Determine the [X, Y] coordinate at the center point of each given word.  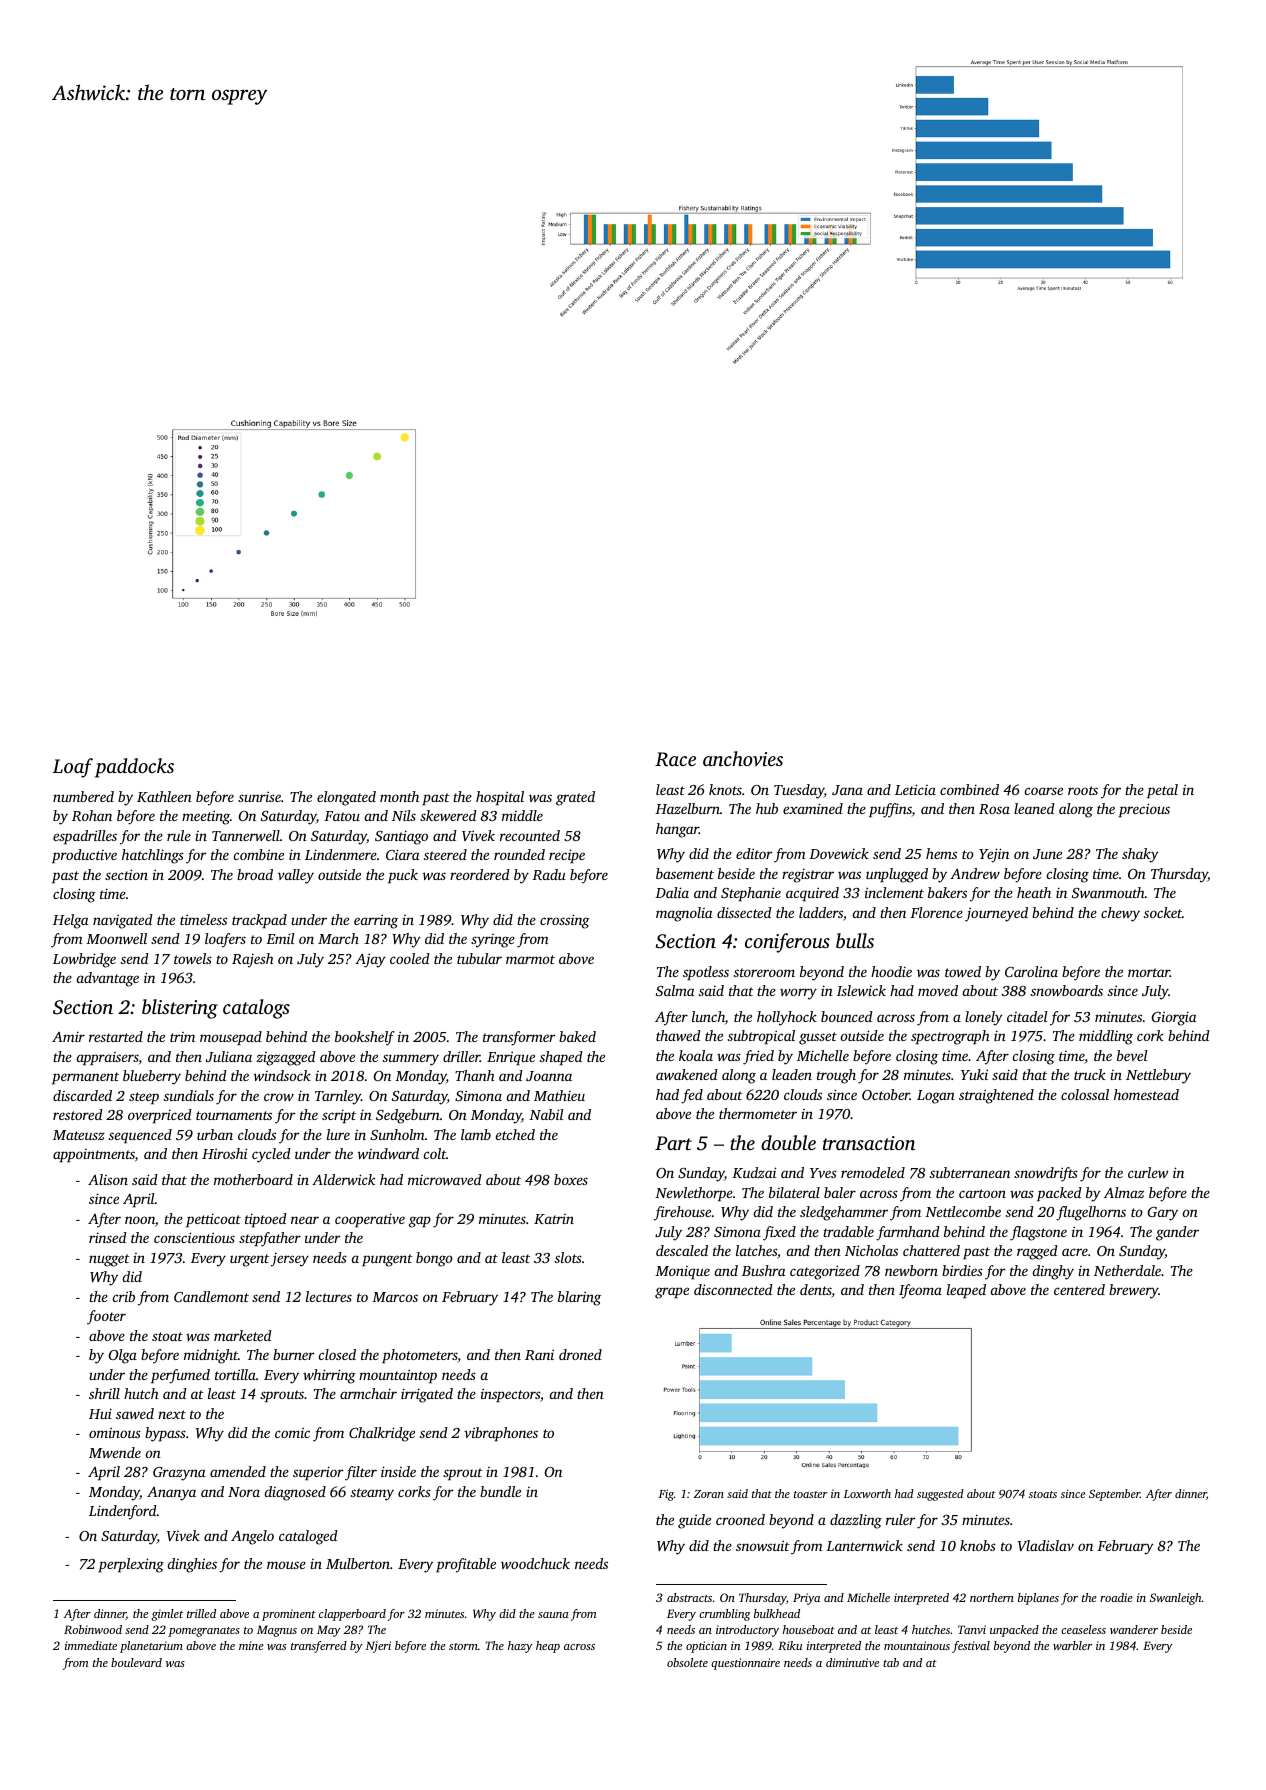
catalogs [256, 1009]
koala [696, 1055]
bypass [165, 1434]
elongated [346, 798]
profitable [466, 1565]
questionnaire [745, 1664]
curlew [1148, 1172]
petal [1162, 791]
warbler [1072, 1645]
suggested [940, 1495]
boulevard [136, 1662]
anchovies [743, 758]
